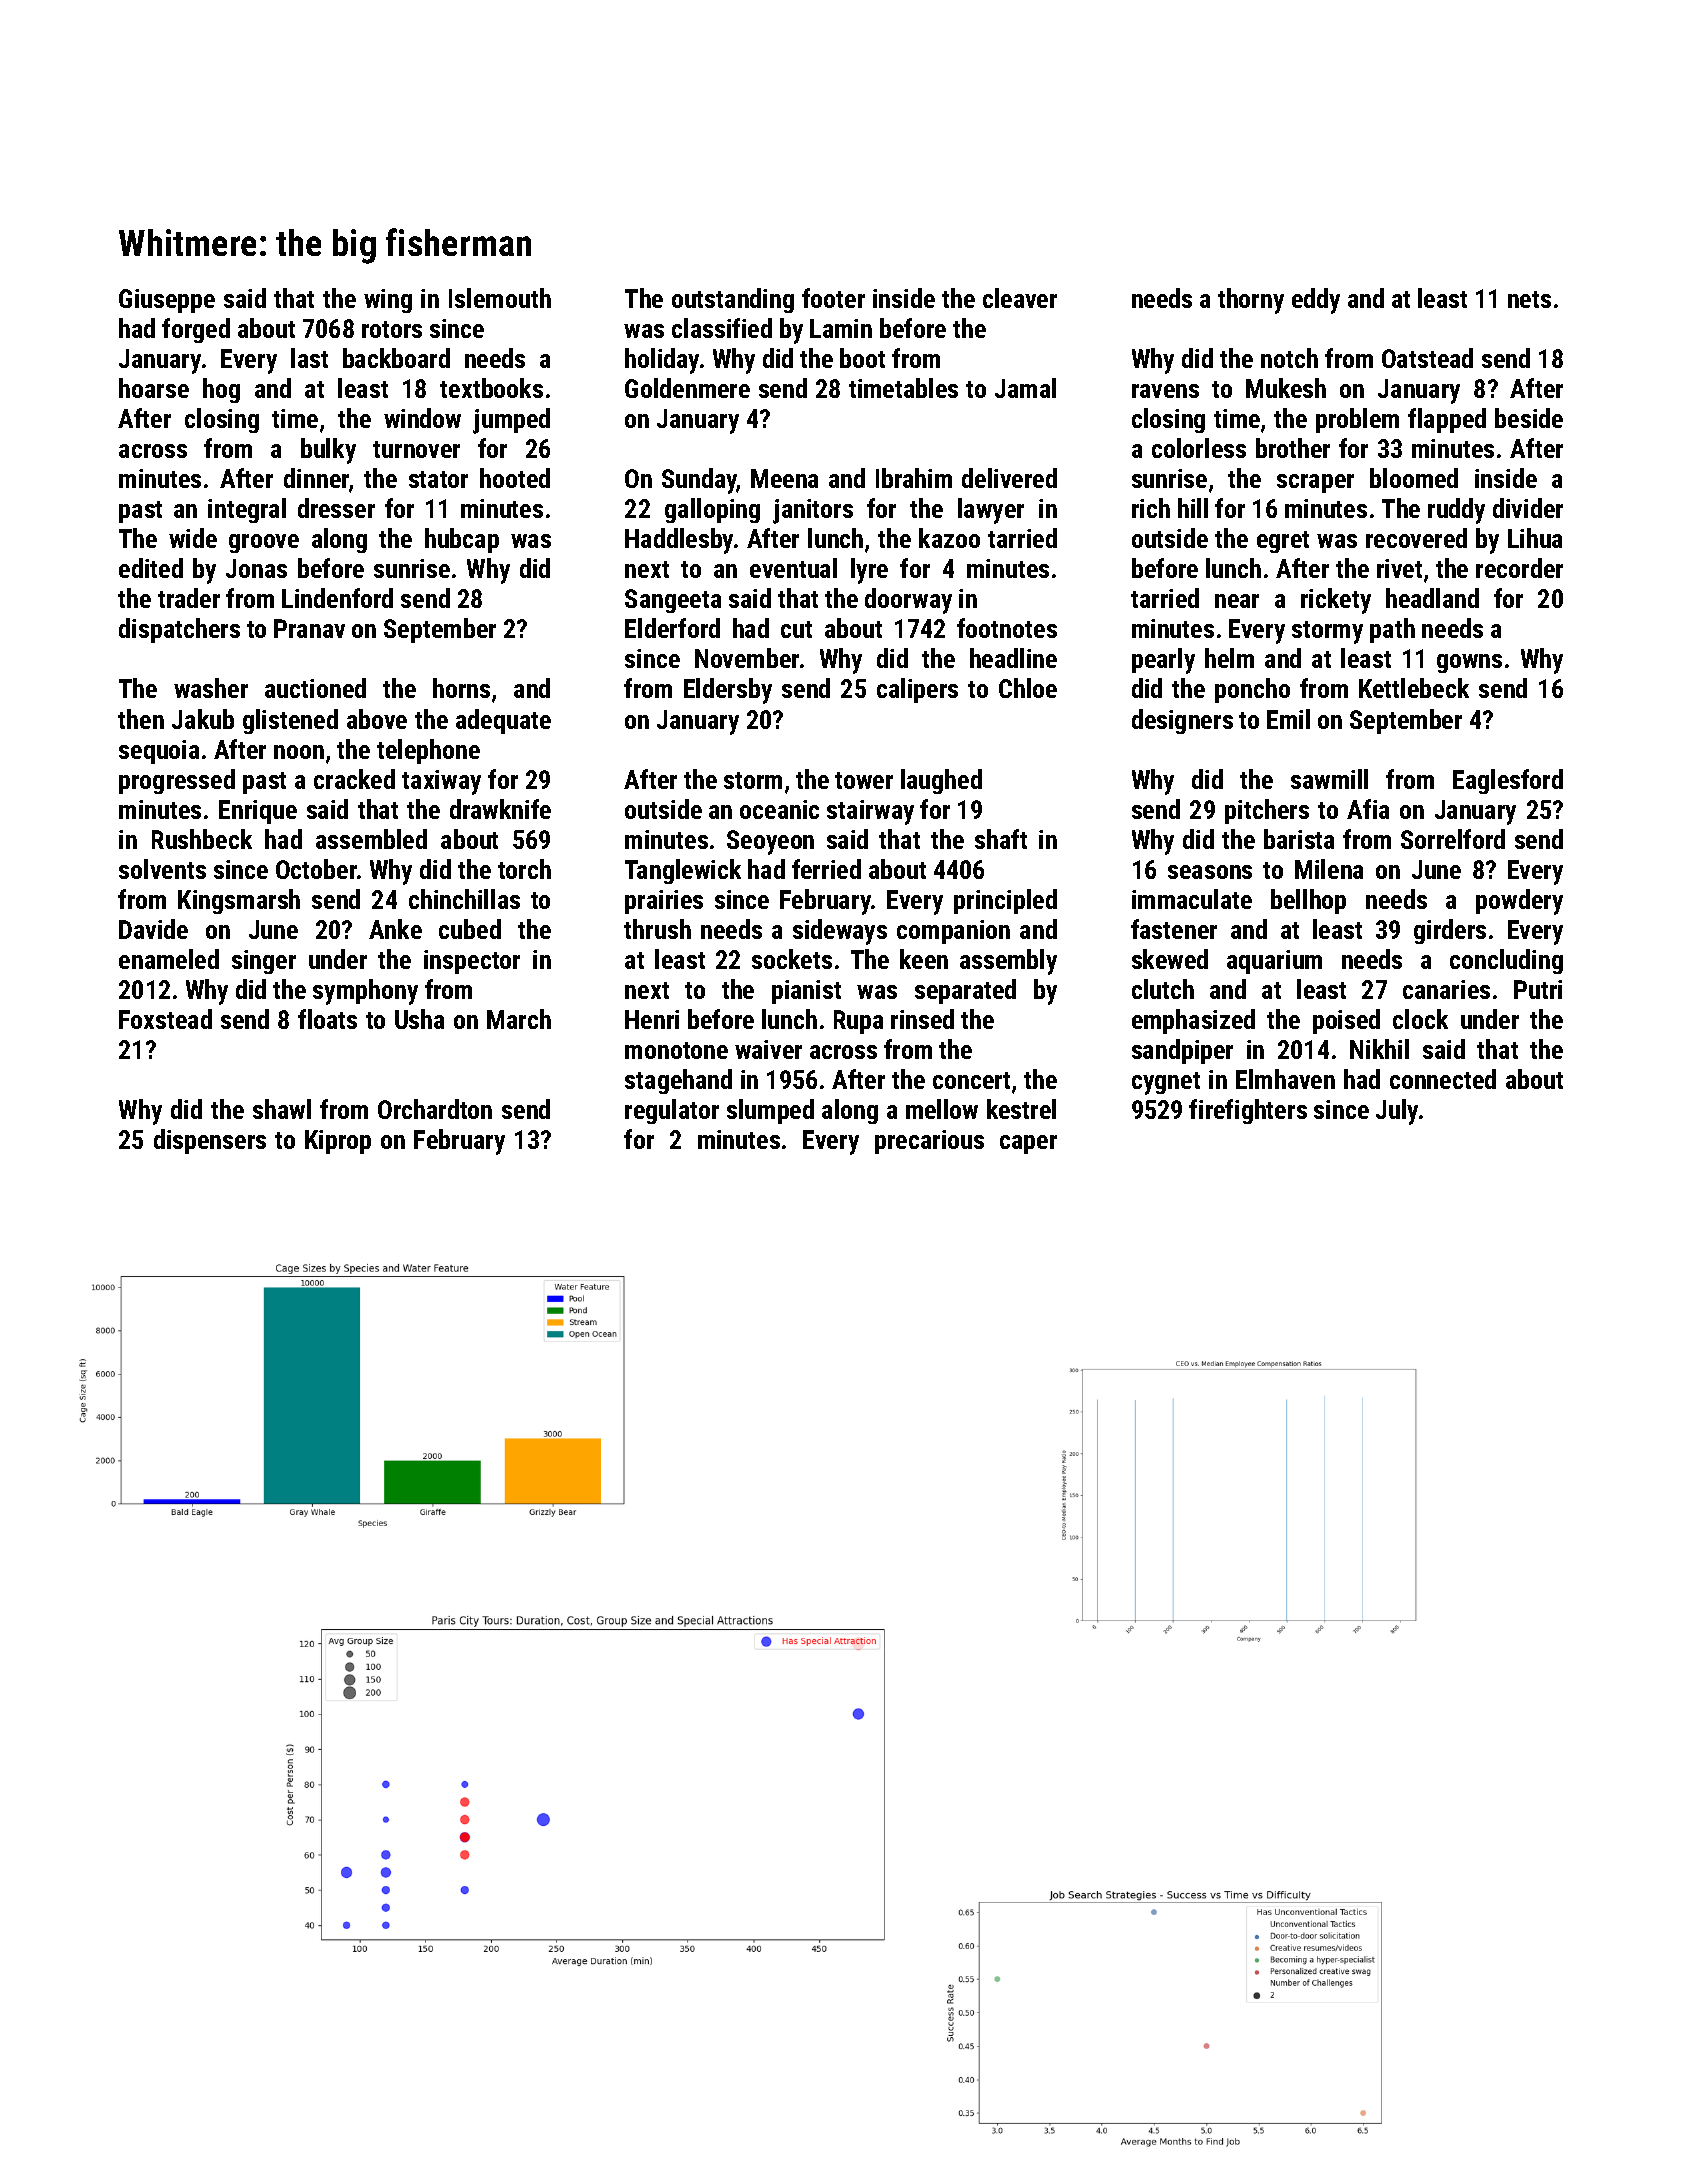 This screenshot has height=2178, width=1683. Describe the element at coordinates (153, 929) in the screenshot. I see `Davide` at that location.
